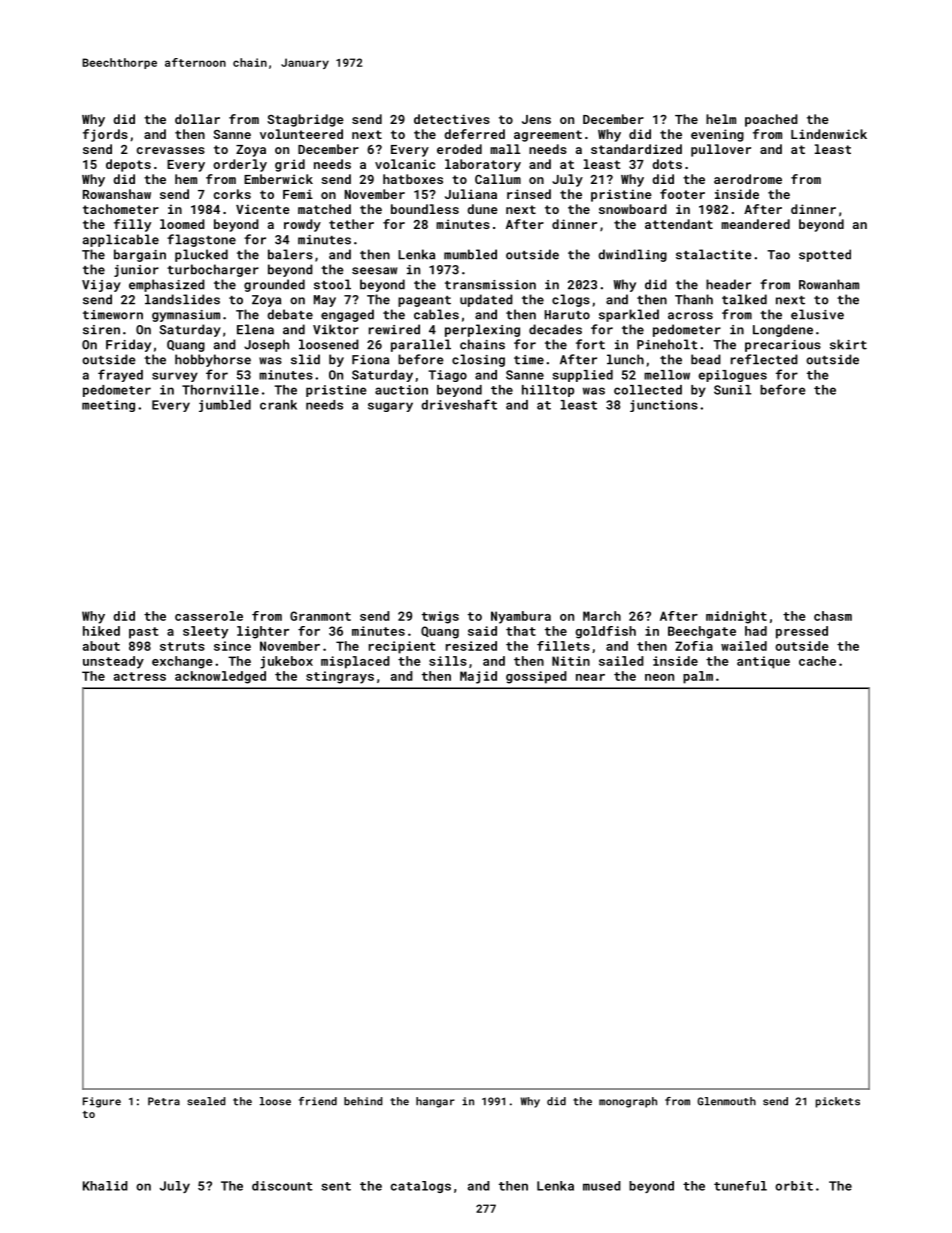  What do you see at coordinates (340, 677) in the page?
I see `stingrays` at bounding box center [340, 677].
